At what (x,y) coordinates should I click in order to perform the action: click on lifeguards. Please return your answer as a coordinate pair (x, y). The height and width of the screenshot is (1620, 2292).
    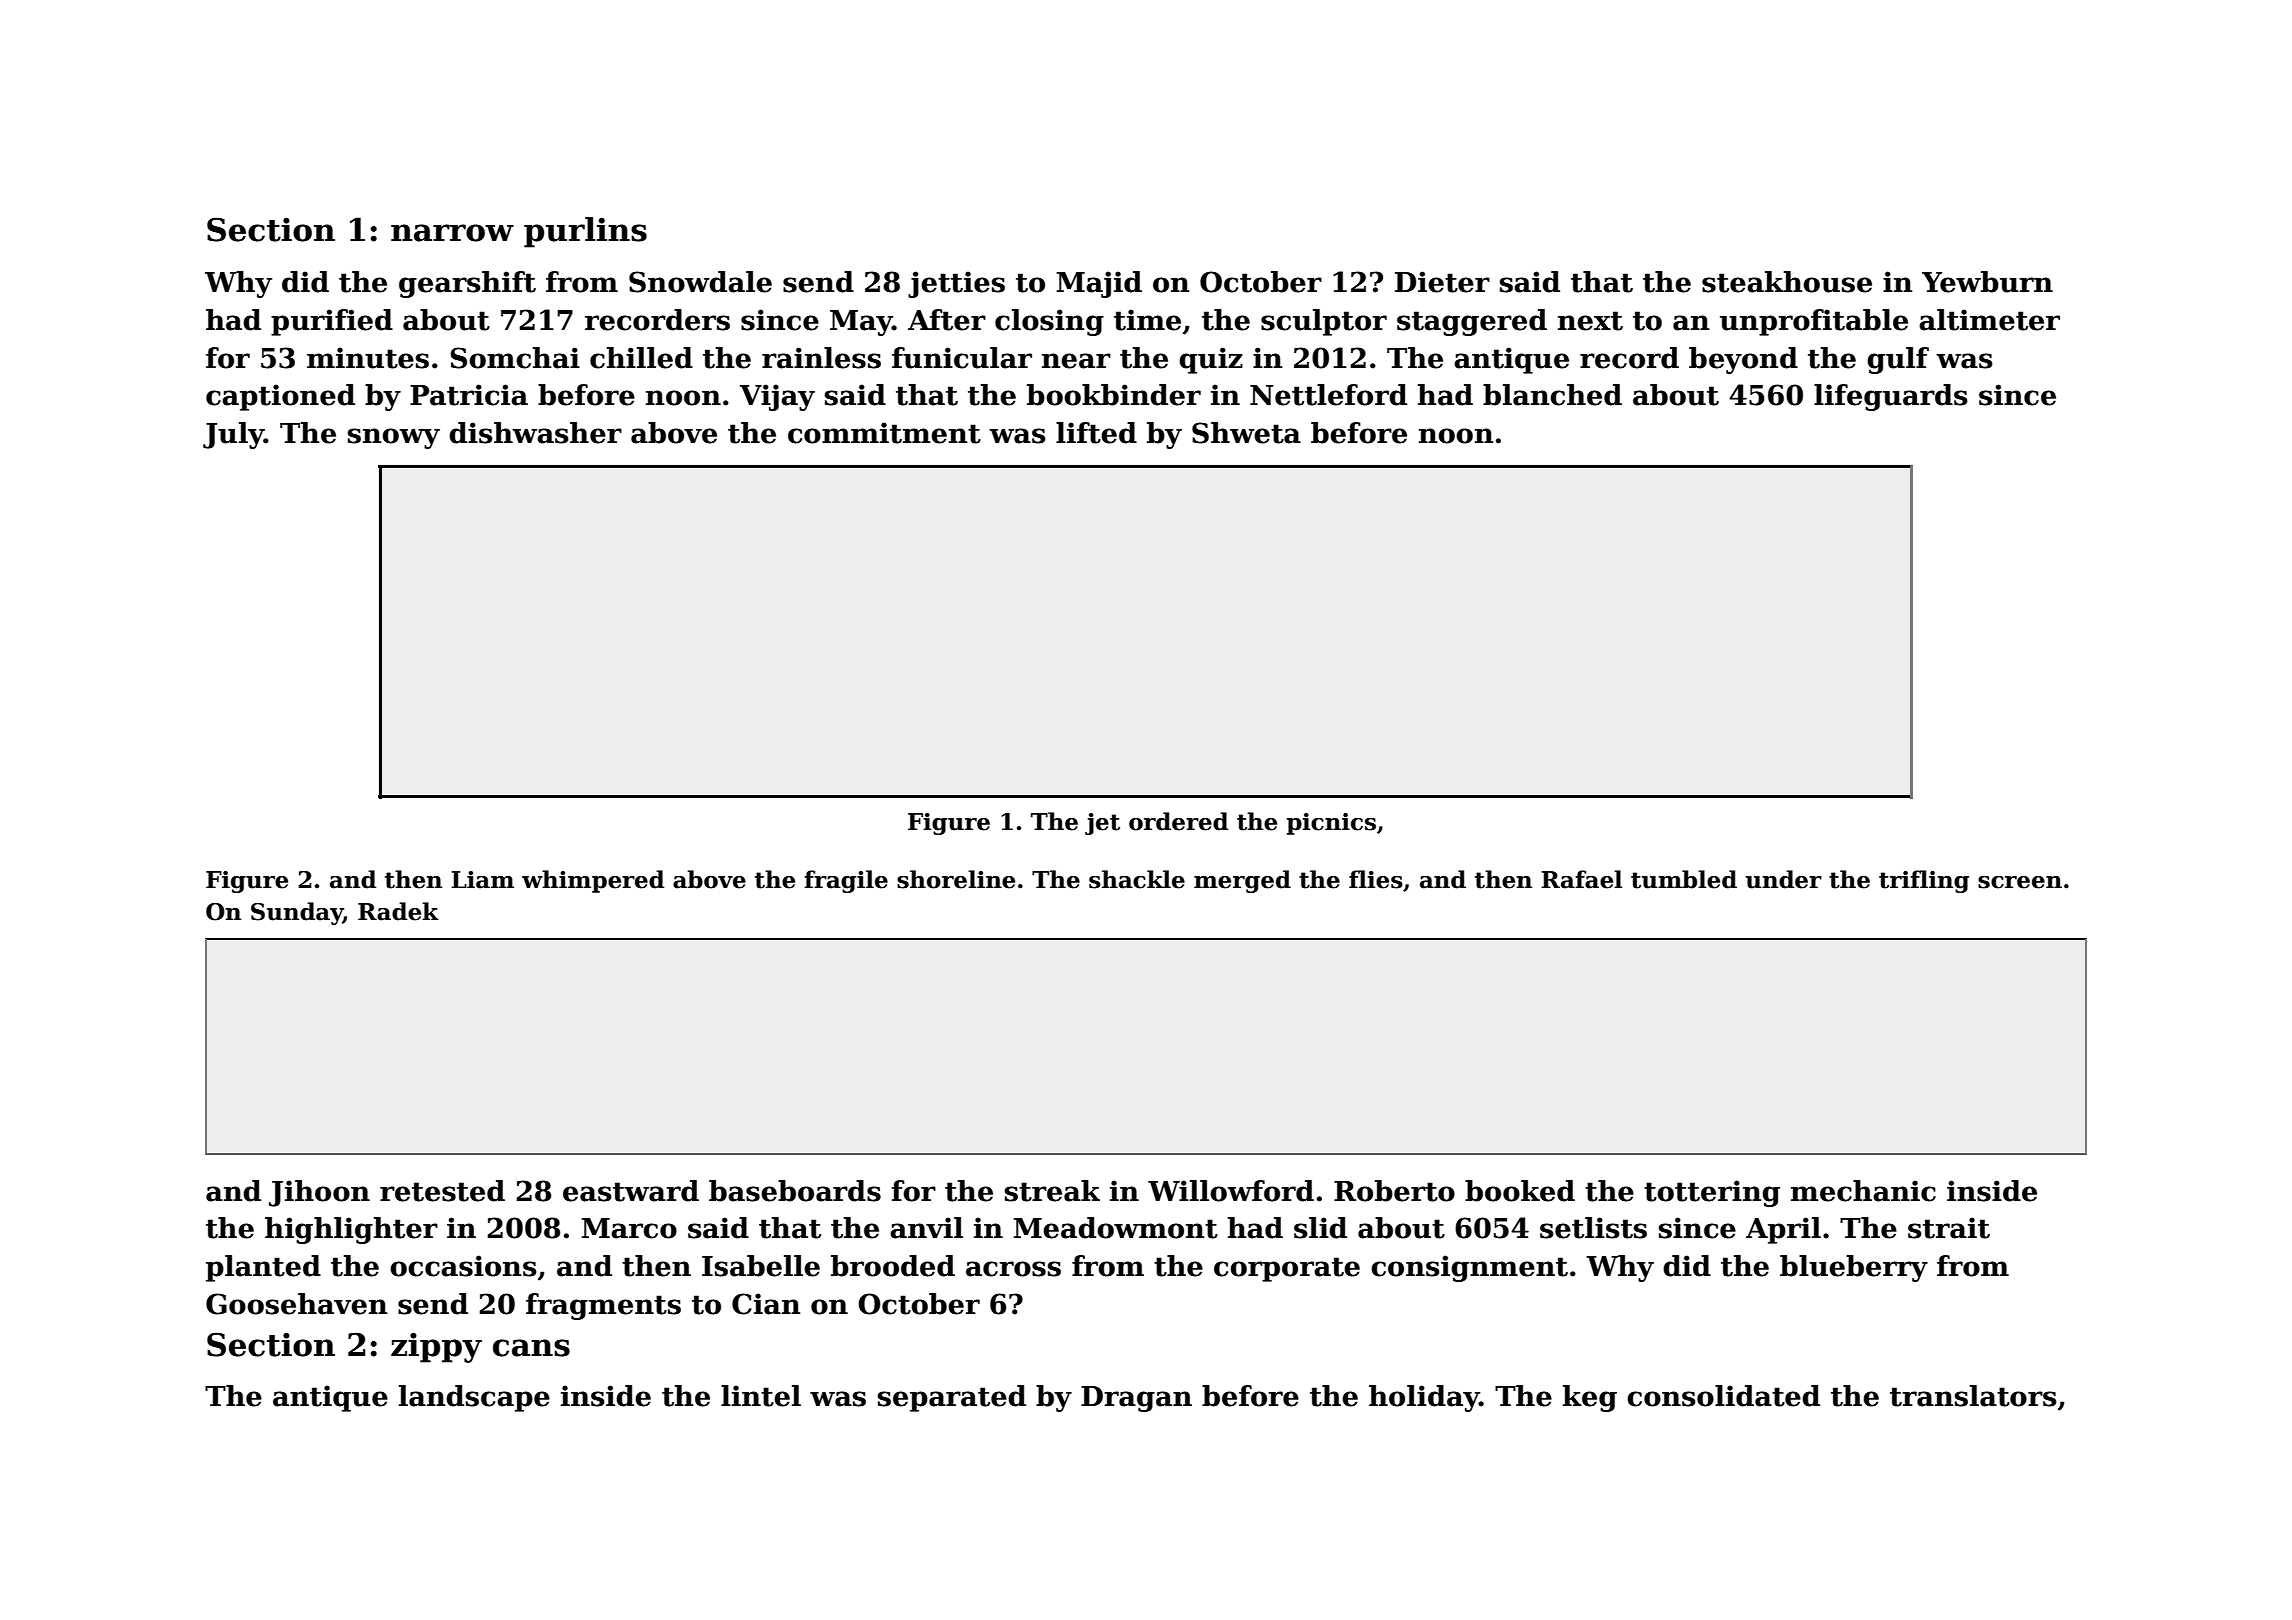
    Looking at the image, I should click on (1891, 397).
